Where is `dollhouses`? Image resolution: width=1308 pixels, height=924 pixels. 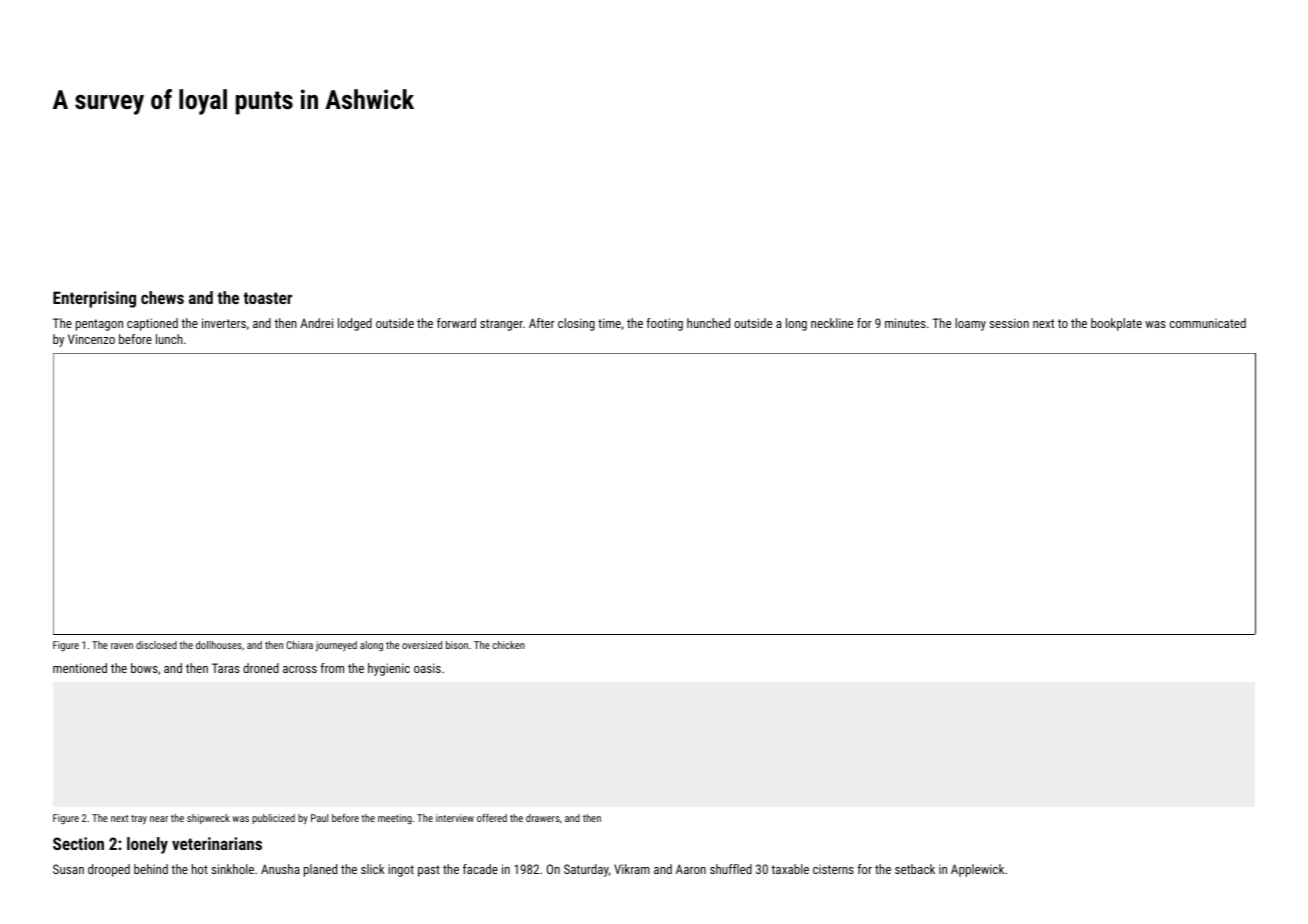
dollhouses is located at coordinates (219, 645).
